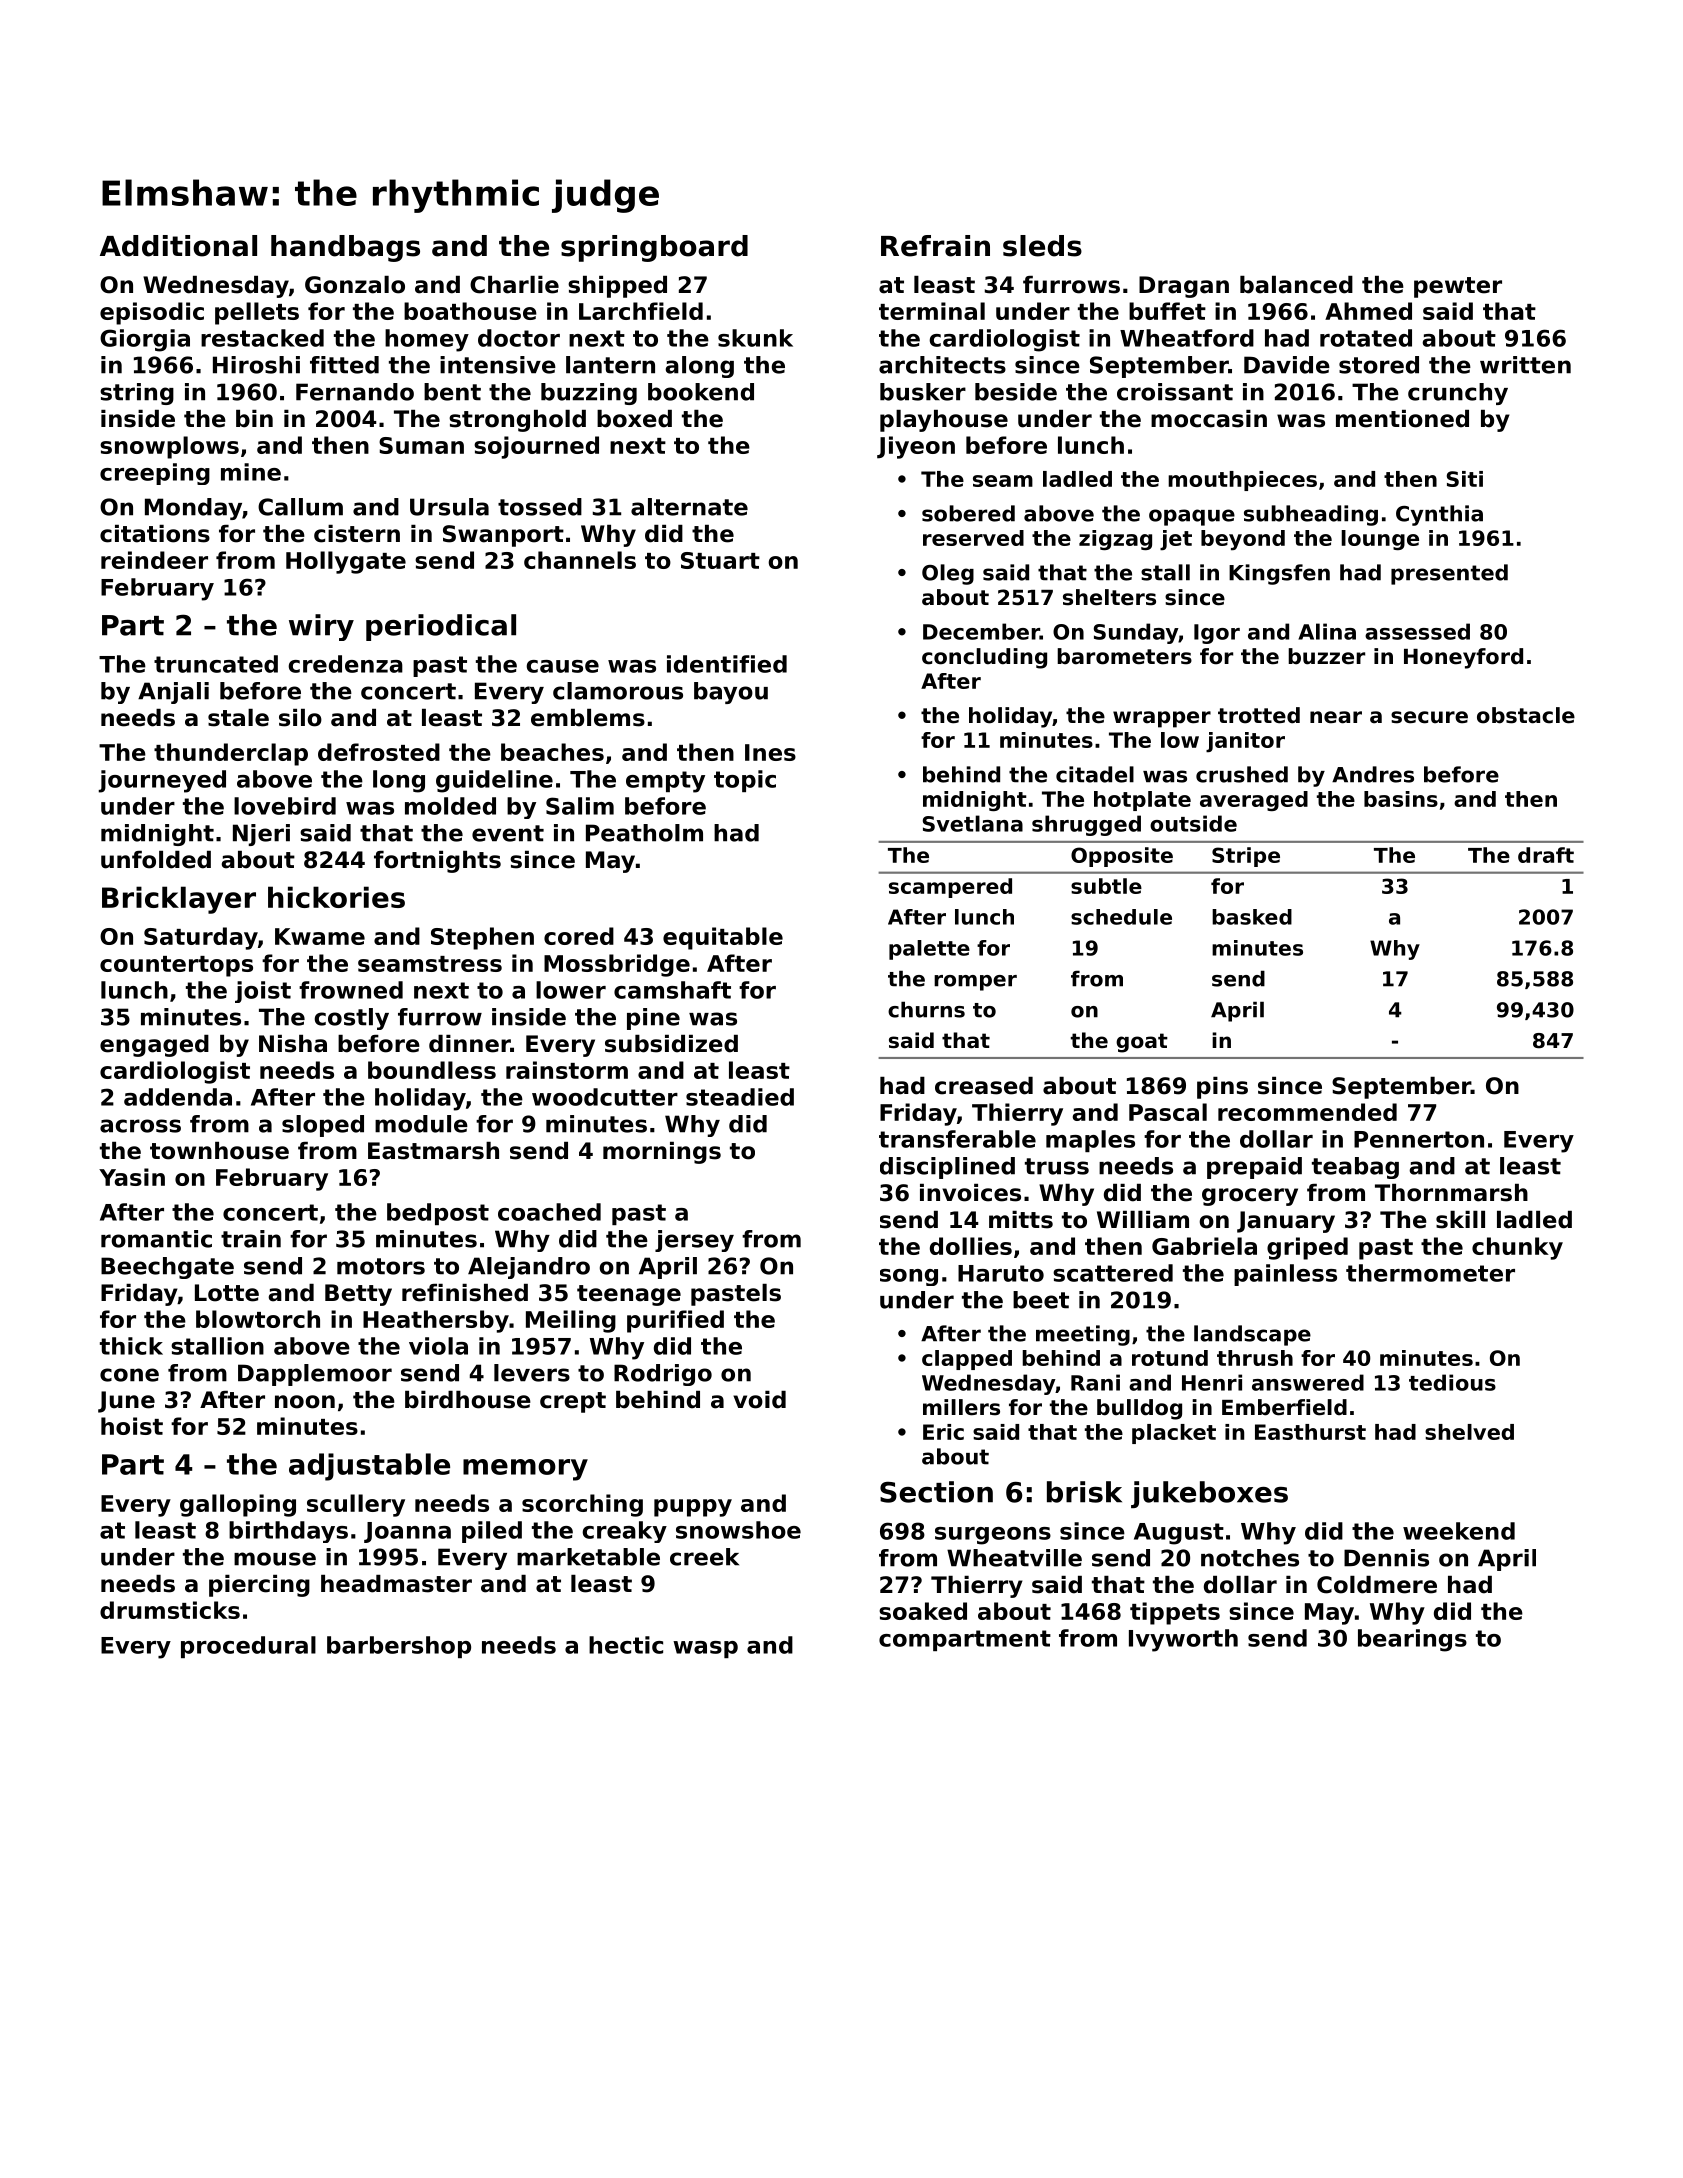  What do you see at coordinates (1336, 717) in the image?
I see `near` at bounding box center [1336, 717].
